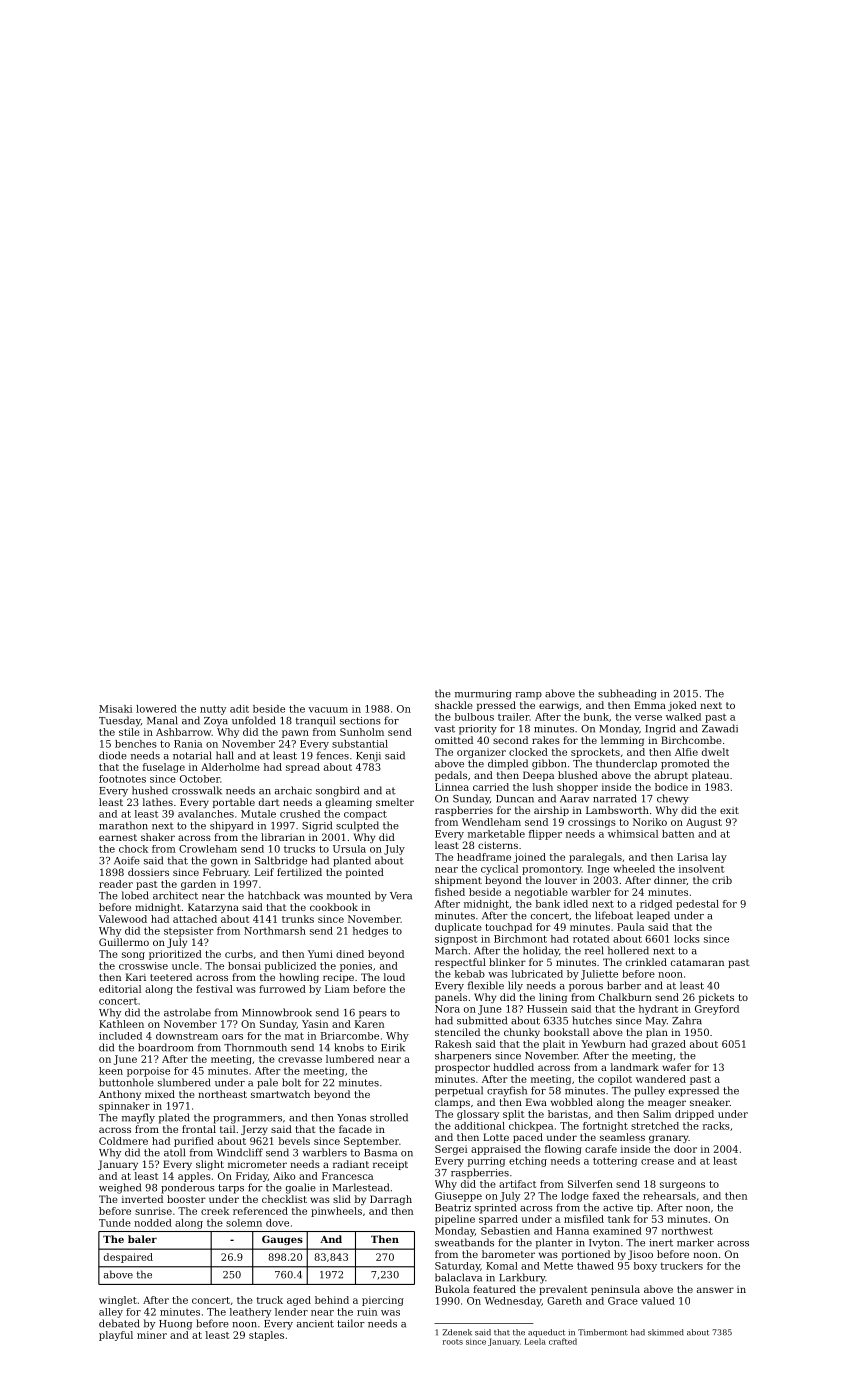  I want to click on wandered, so click(661, 1079).
